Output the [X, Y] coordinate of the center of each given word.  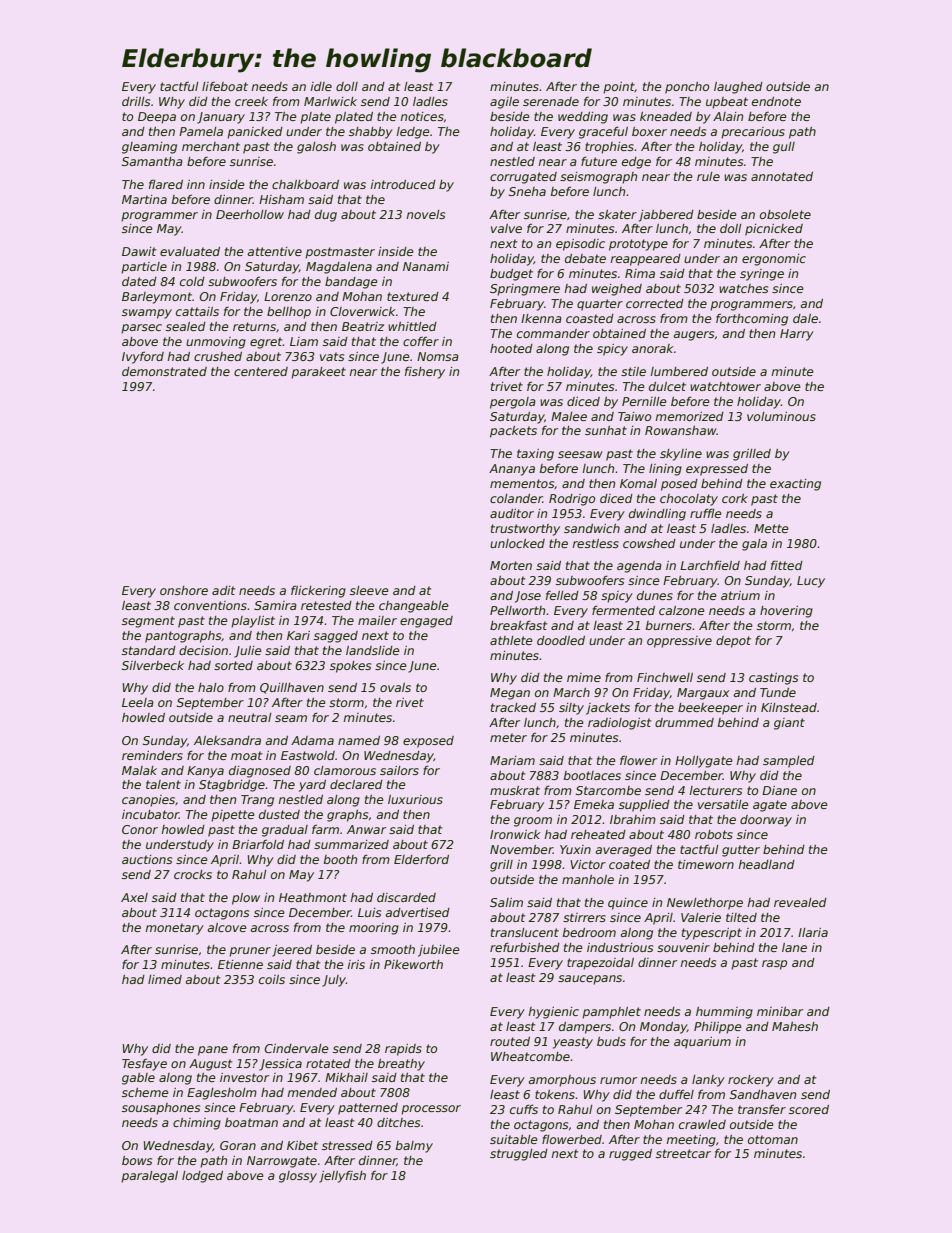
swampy [147, 314]
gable [138, 1079]
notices [422, 116]
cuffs [524, 1109]
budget [511, 275]
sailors [399, 770]
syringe [762, 275]
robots [714, 834]
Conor [140, 829]
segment [148, 622]
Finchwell [665, 677]
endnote [776, 101]
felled [562, 595]
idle [321, 86]
